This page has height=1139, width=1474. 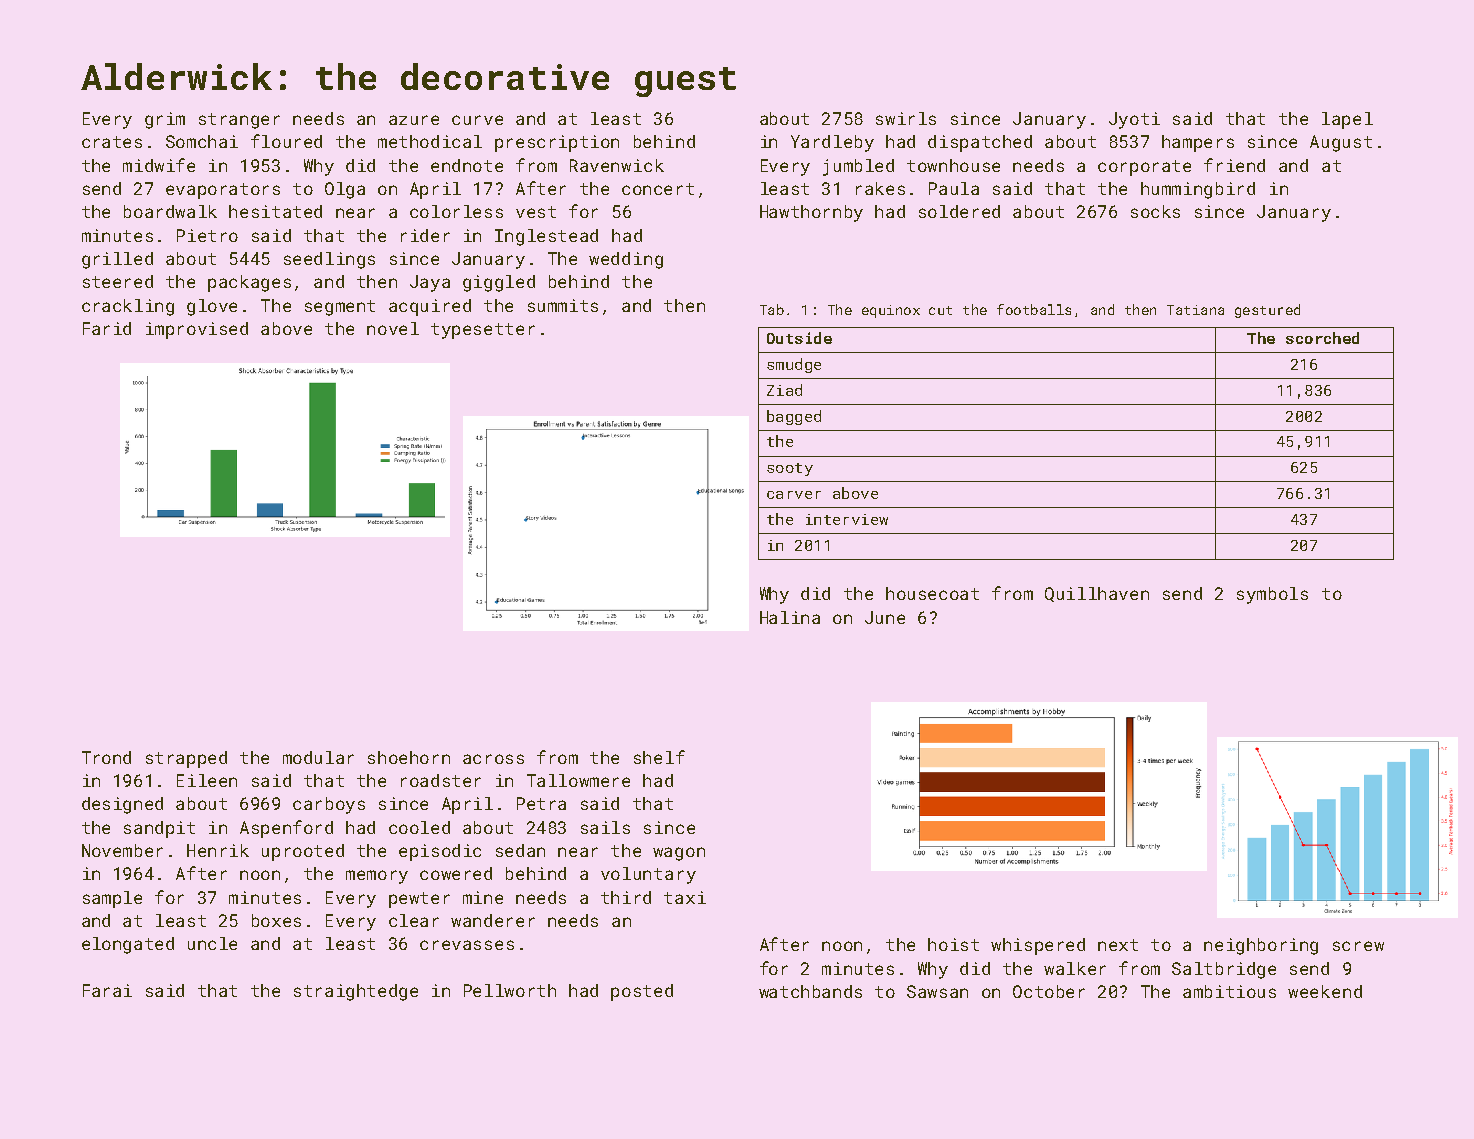 I want to click on swirls, so click(x=906, y=118).
